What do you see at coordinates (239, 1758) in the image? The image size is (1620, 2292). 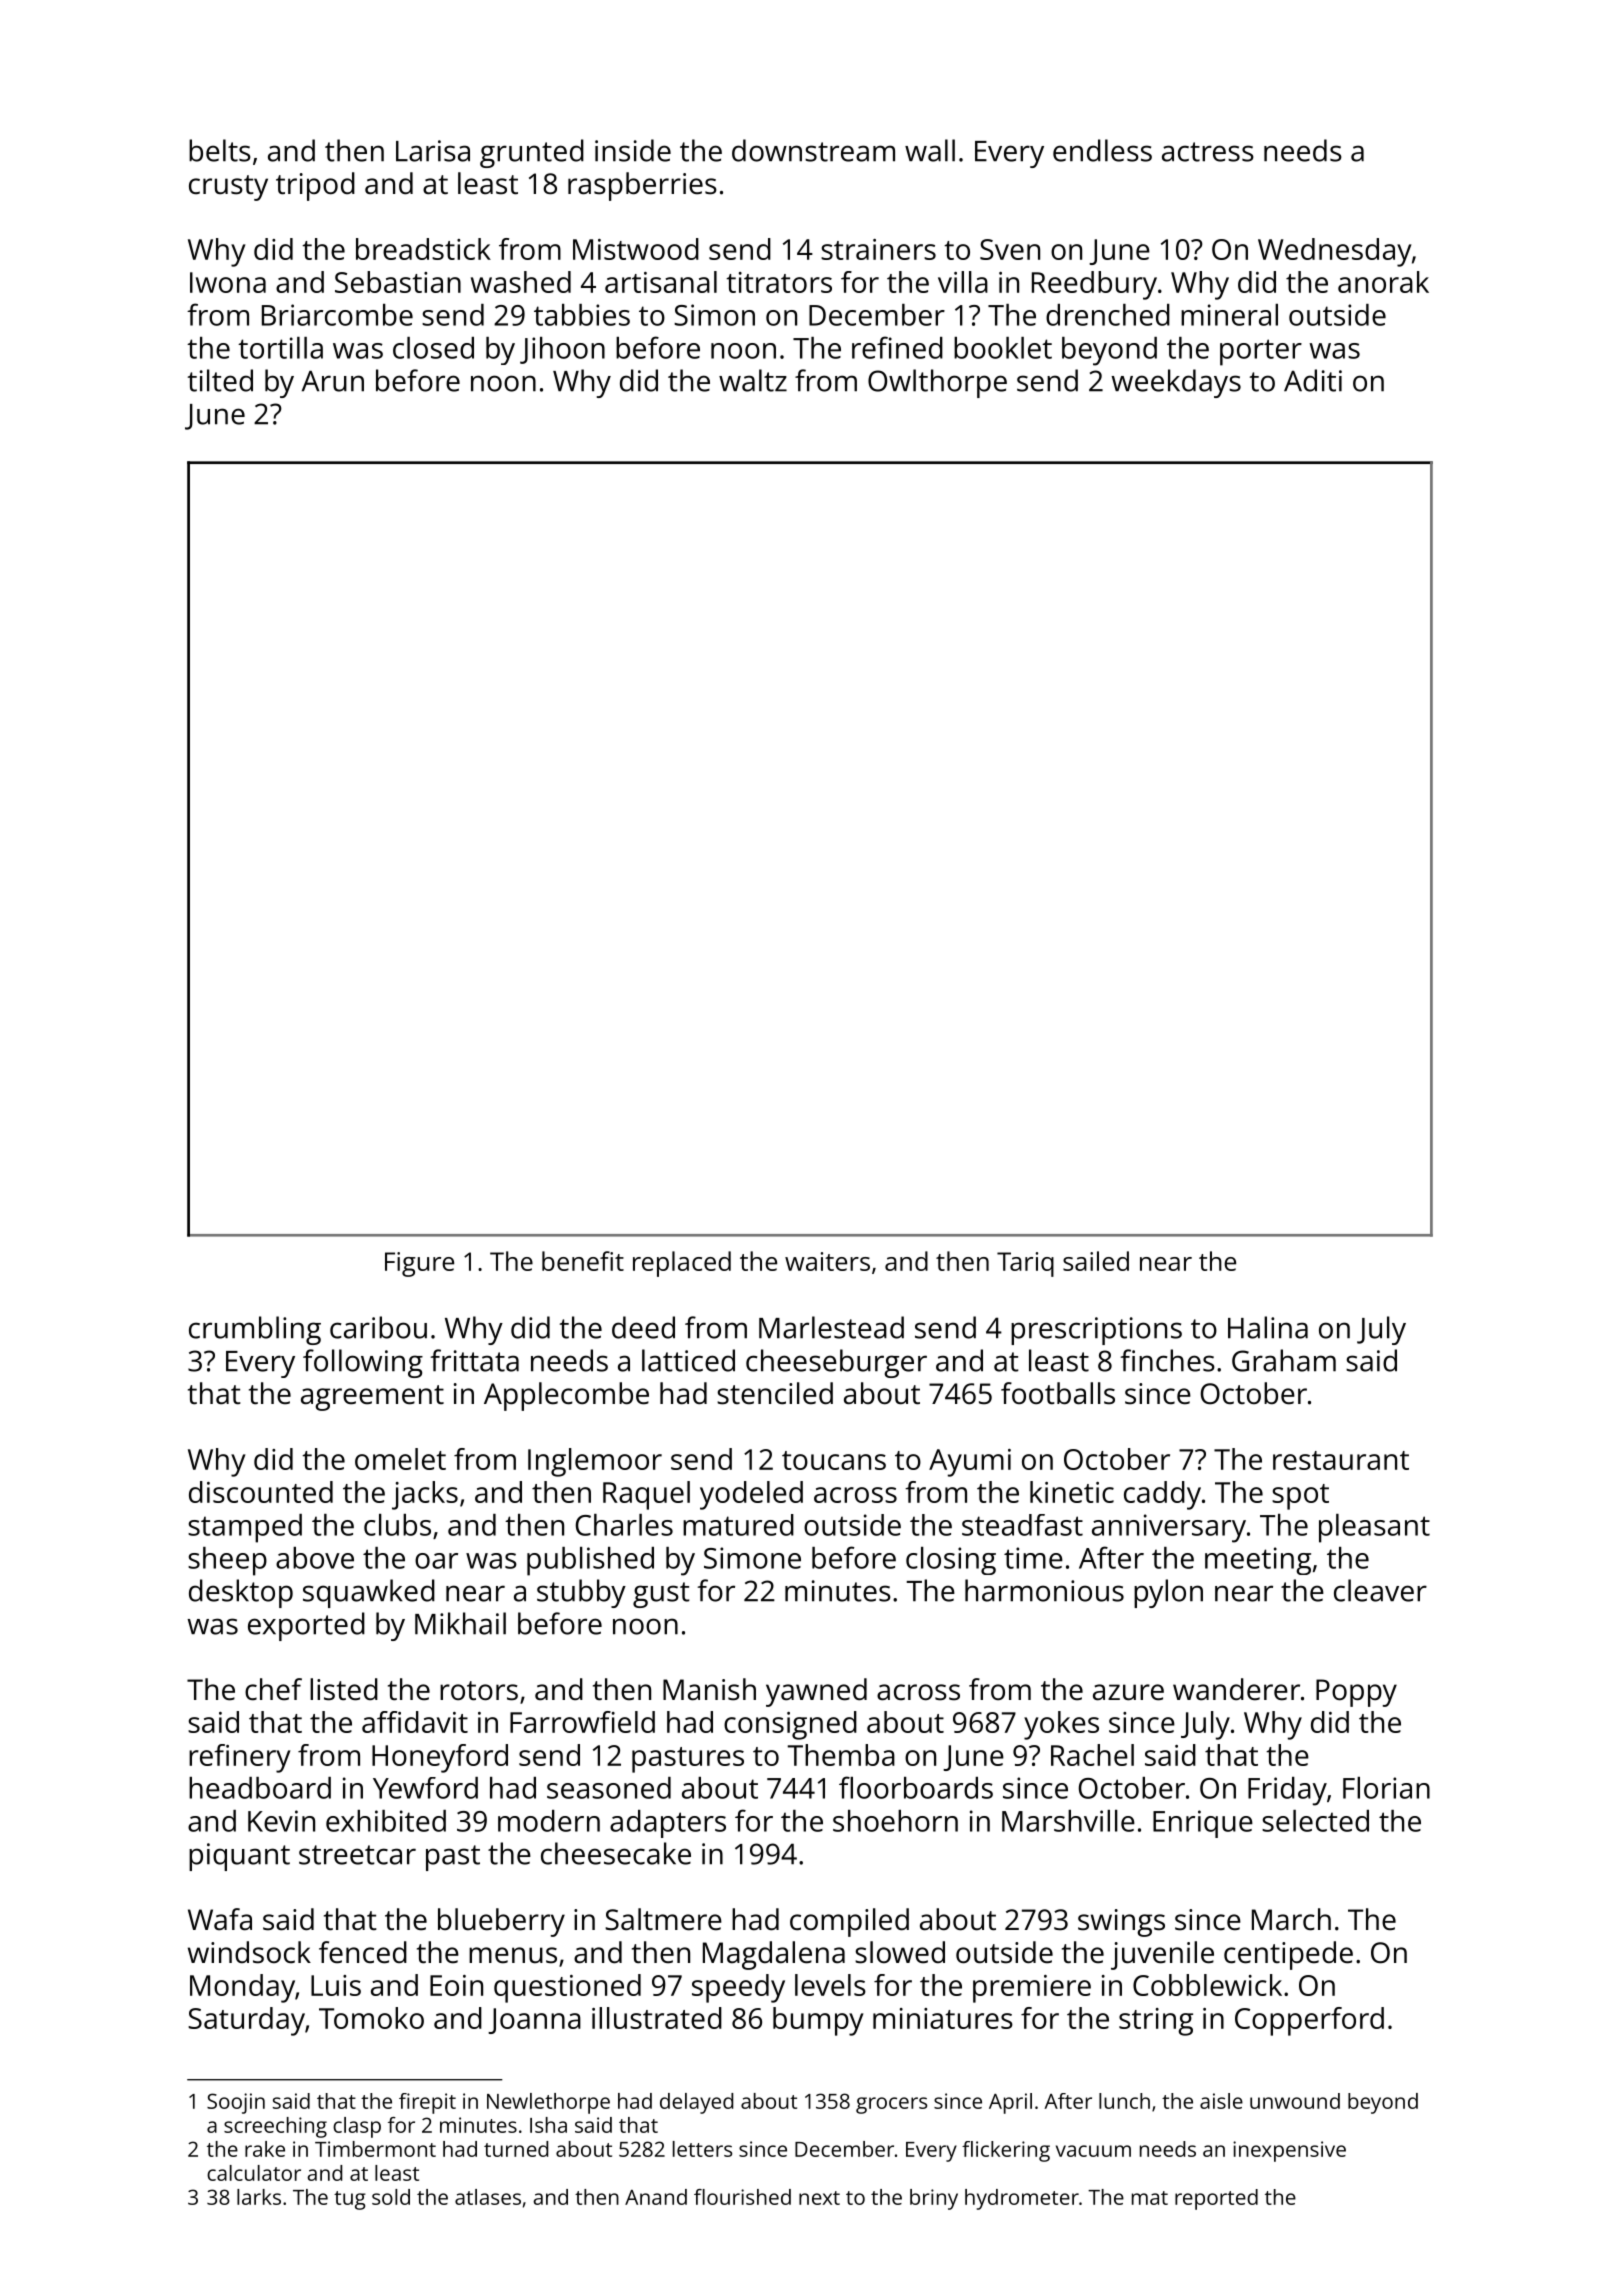 I see `refinery` at bounding box center [239, 1758].
